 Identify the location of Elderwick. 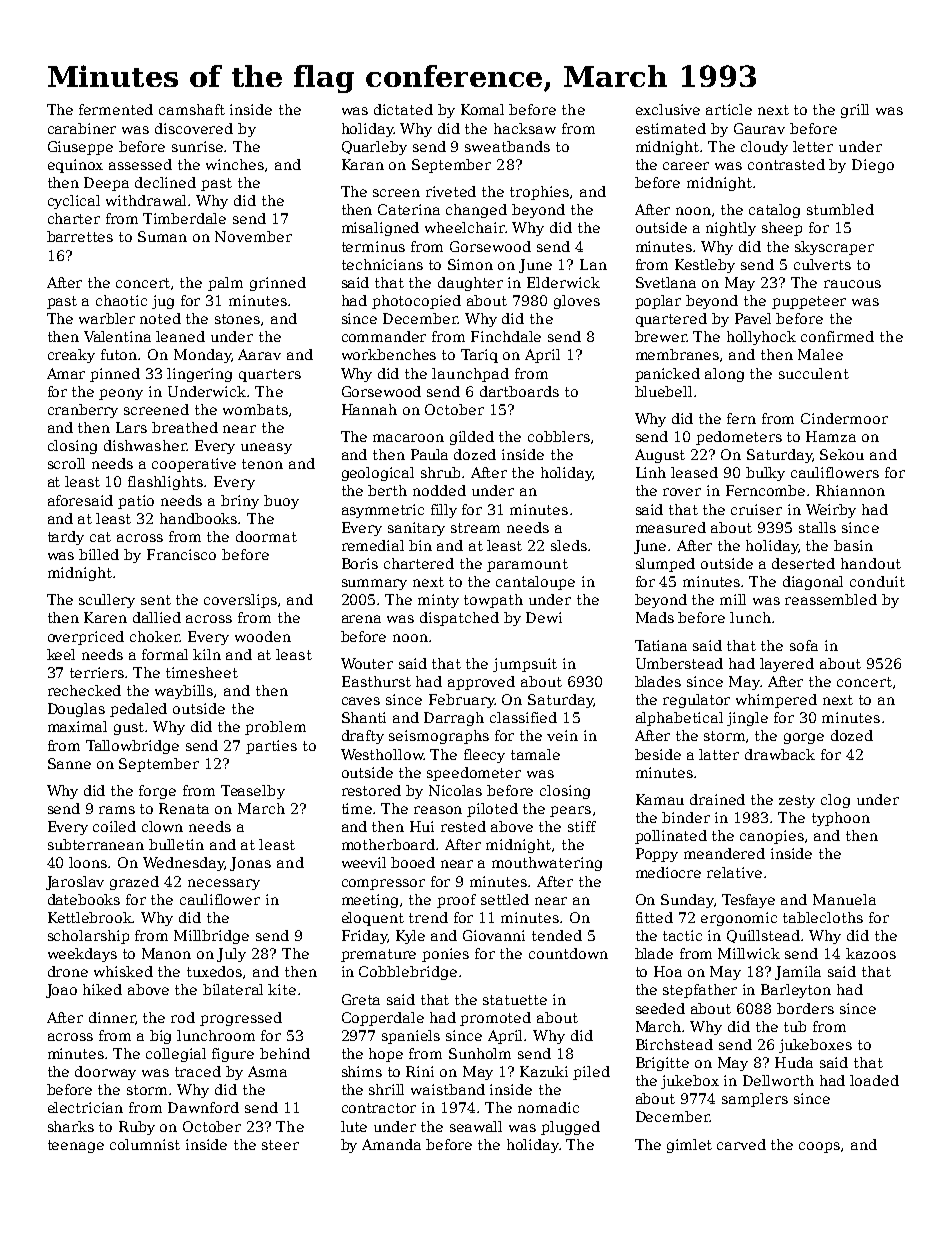
(563, 282).
